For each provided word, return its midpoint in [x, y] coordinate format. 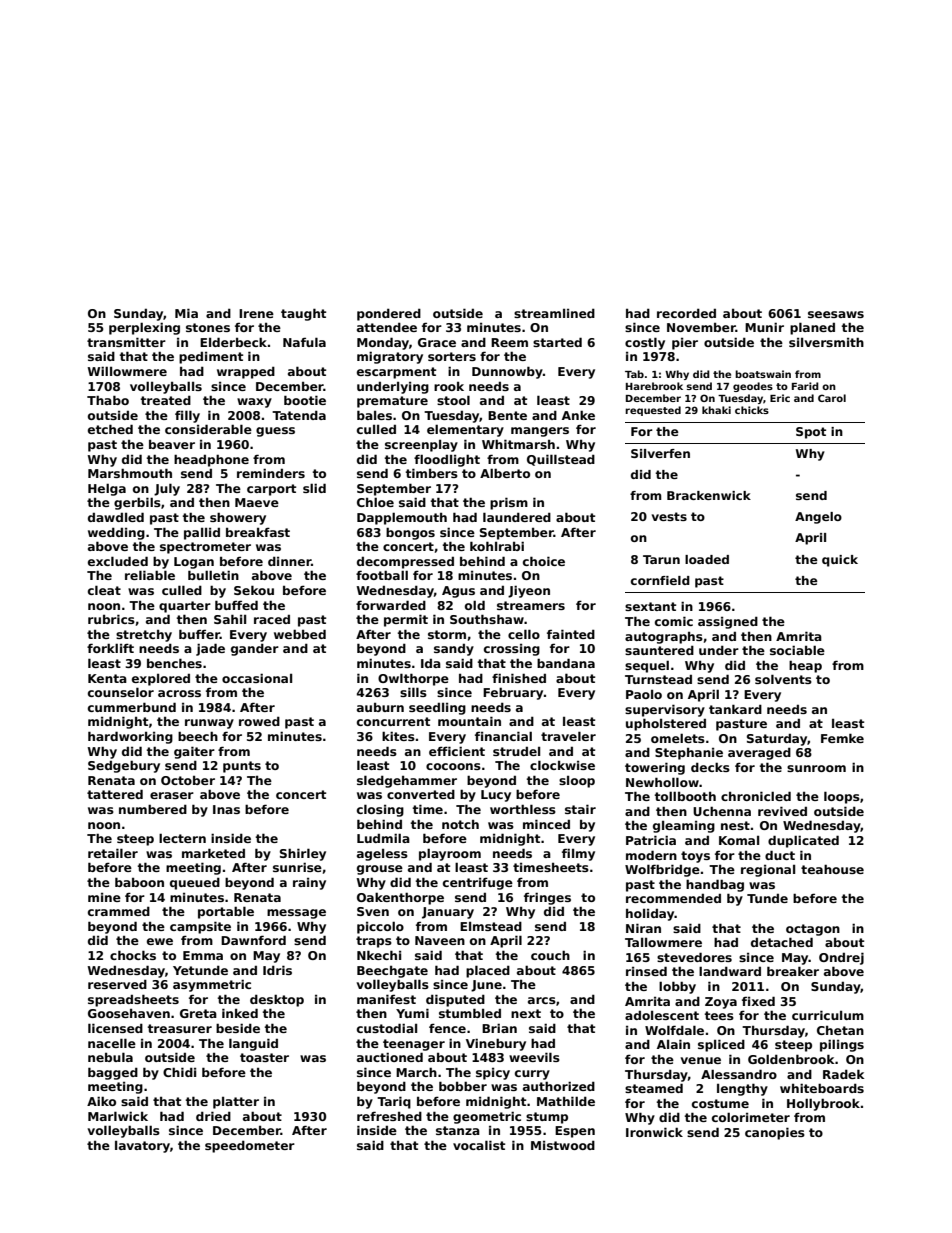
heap [805, 666]
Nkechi [379, 955]
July [167, 489]
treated [166, 400]
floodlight [447, 460]
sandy [454, 649]
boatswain [763, 374]
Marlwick [118, 1116]
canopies [775, 1133]
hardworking [130, 737]
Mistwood [563, 1145]
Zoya [721, 1003]
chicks [752, 410]
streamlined [554, 313]
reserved [117, 984]
